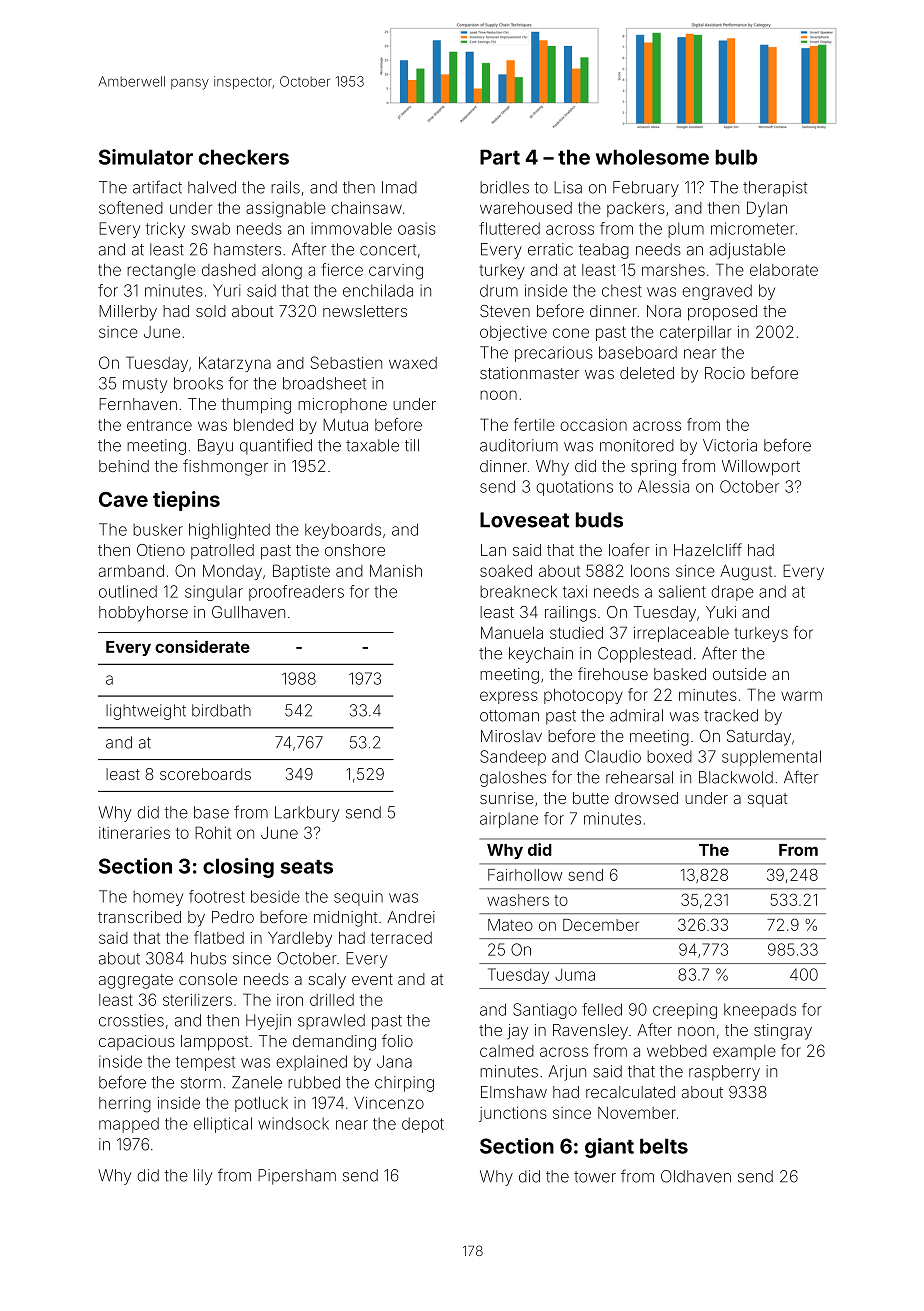  I want to click on bulb, so click(736, 157).
